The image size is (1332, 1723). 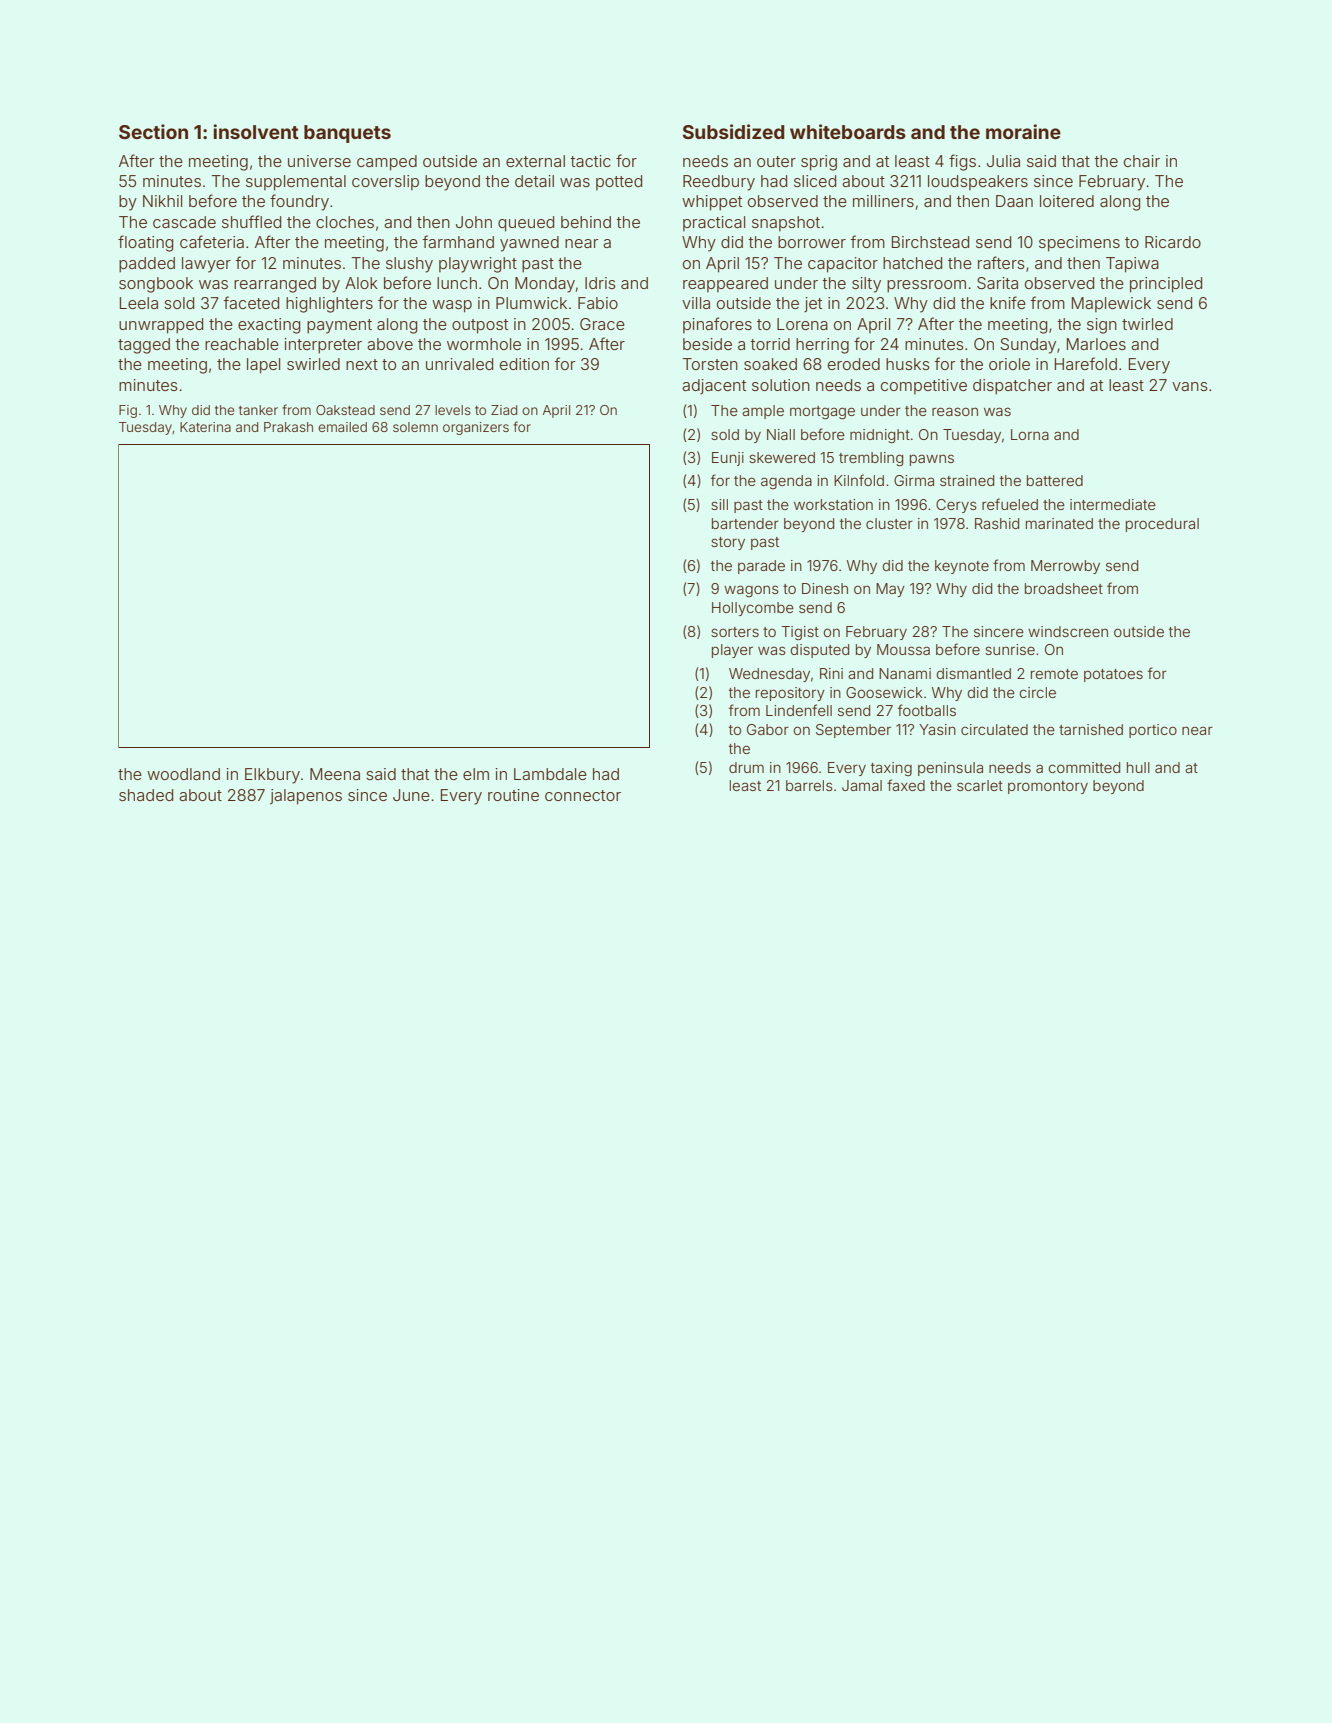 I want to click on agenda, so click(x=786, y=482).
